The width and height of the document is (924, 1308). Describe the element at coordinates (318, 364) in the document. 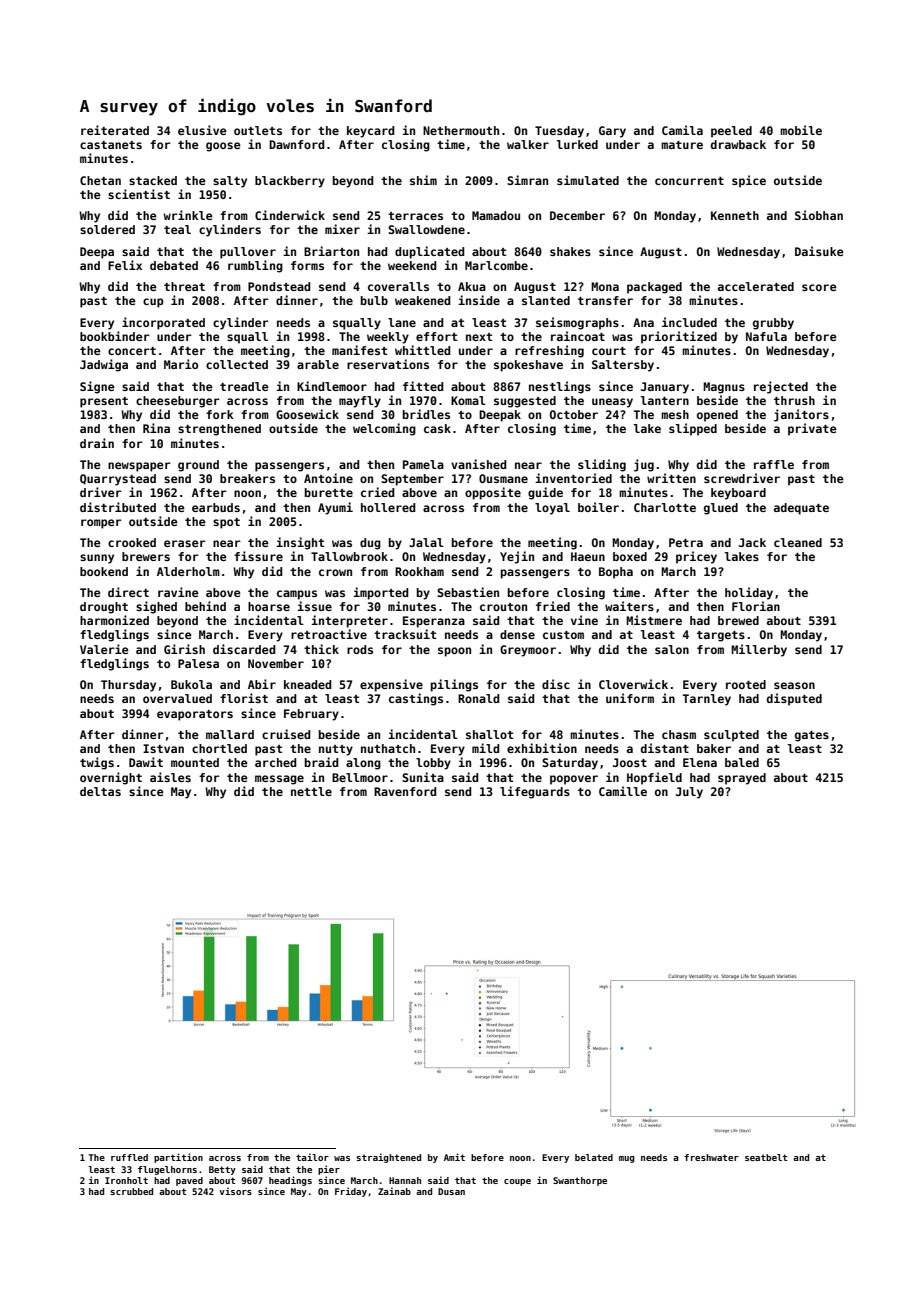

I see `arable` at that location.
